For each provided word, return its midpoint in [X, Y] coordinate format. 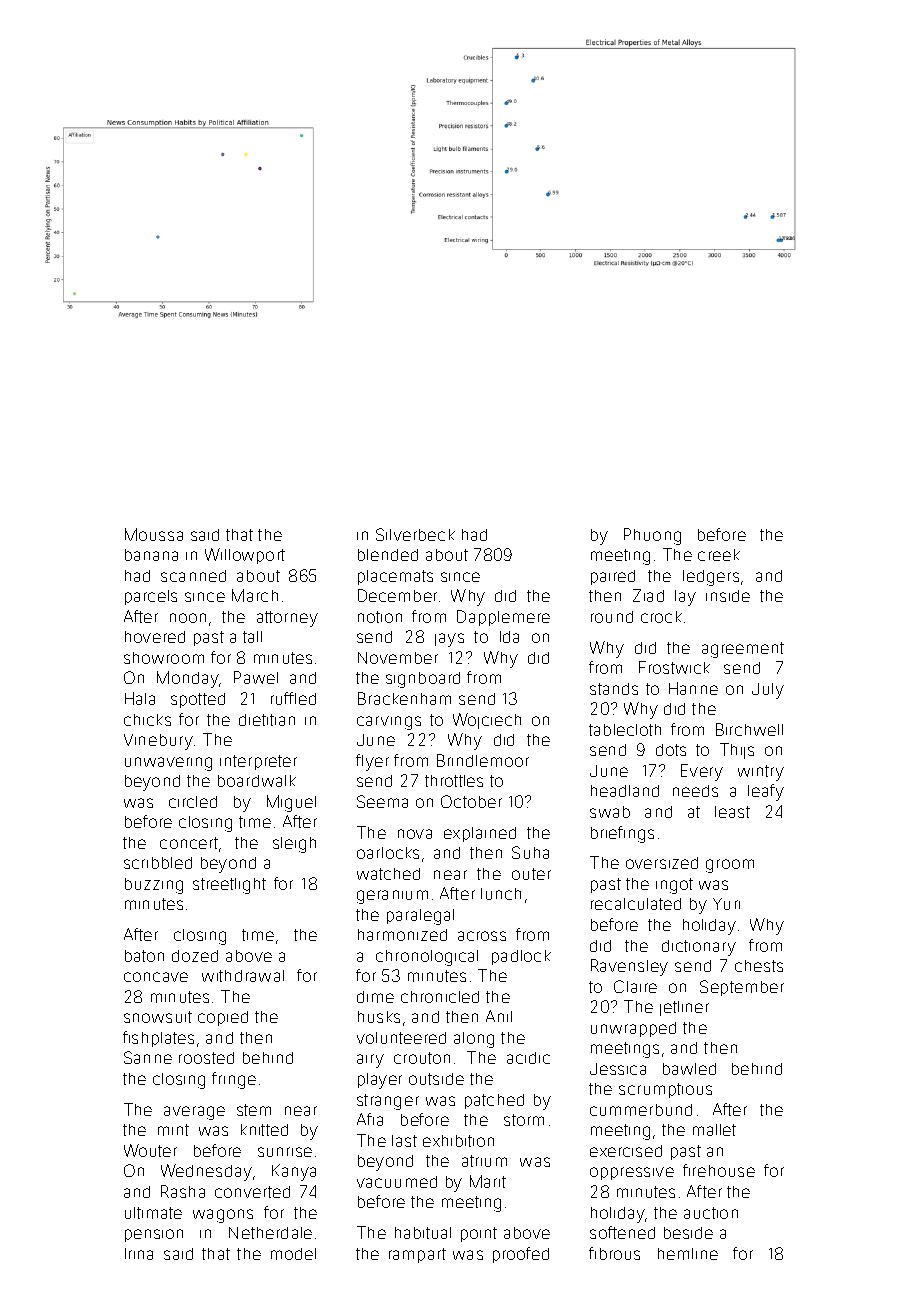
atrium [484, 1161]
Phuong [652, 536]
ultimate [153, 1213]
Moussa [154, 534]
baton [144, 956]
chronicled [440, 997]
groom [730, 866]
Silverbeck [415, 534]
